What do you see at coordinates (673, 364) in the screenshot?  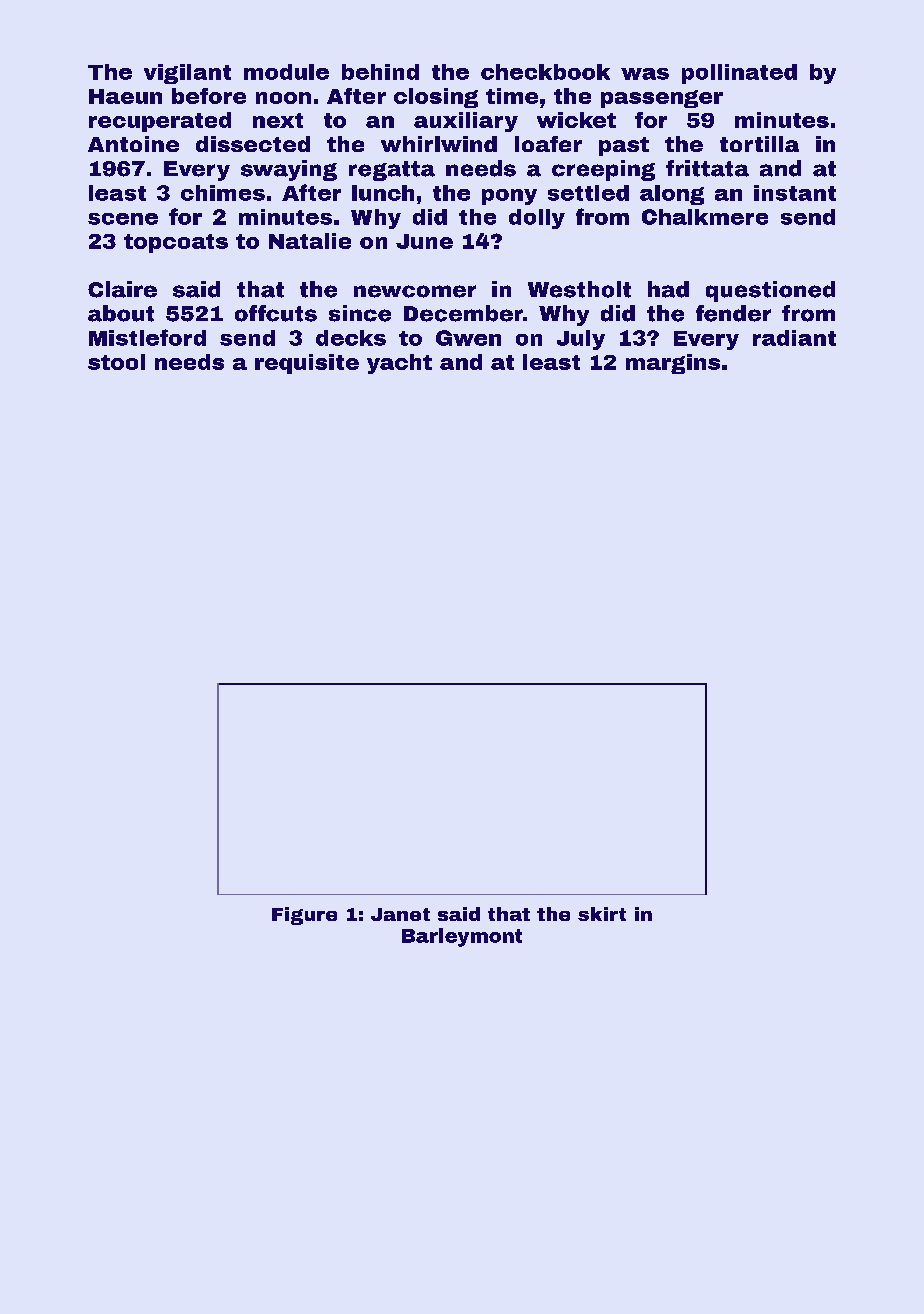 I see `margins` at bounding box center [673, 364].
